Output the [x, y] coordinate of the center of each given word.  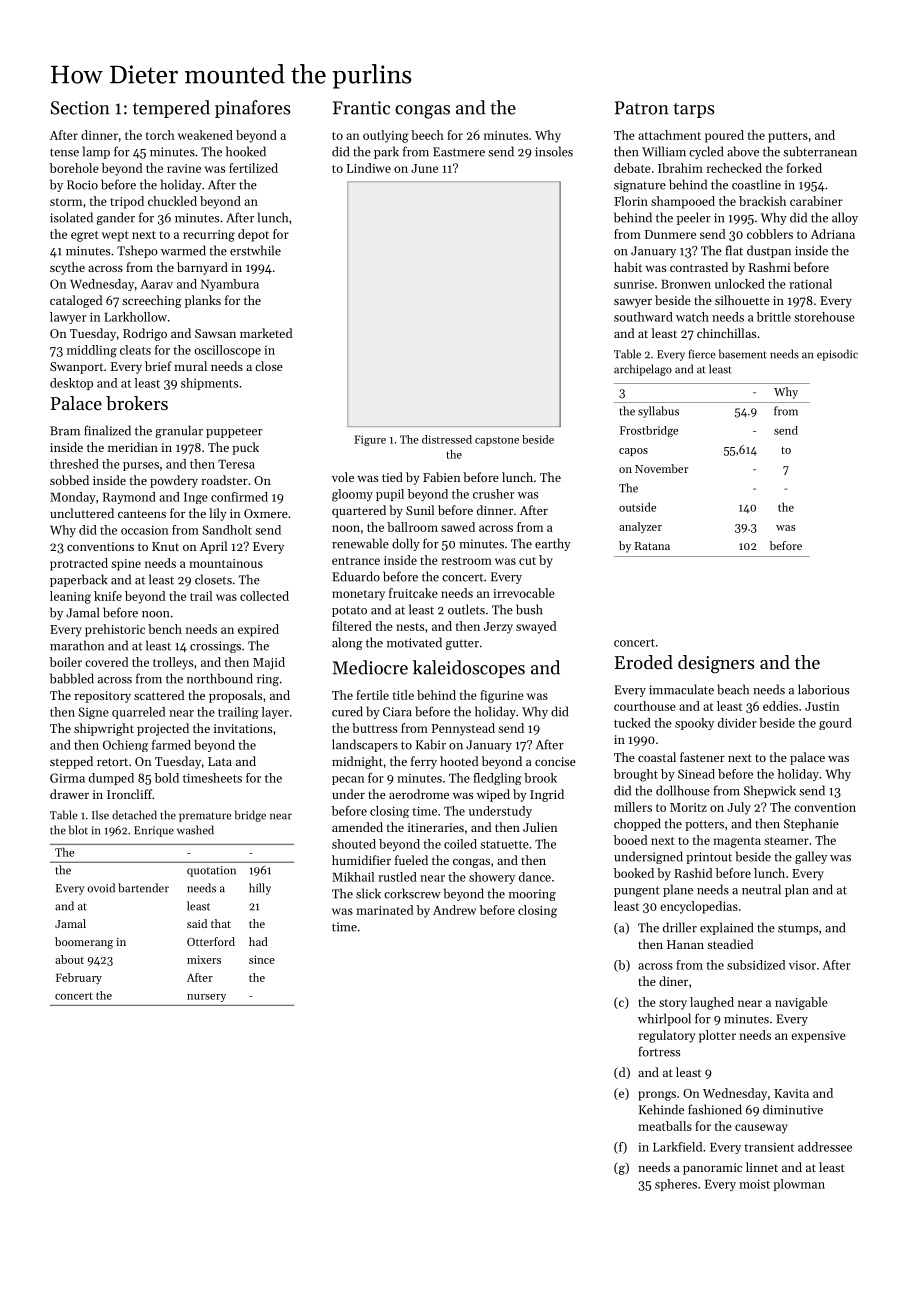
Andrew [454, 910]
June [424, 168]
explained [726, 928]
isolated [71, 217]
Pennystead [463, 729]
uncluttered [82, 513]
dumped [111, 779]
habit [628, 267]
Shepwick [770, 791]
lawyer [68, 318]
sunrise [634, 284]
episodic [837, 355]
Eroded [644, 662]
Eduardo [356, 576]
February [79, 978]
